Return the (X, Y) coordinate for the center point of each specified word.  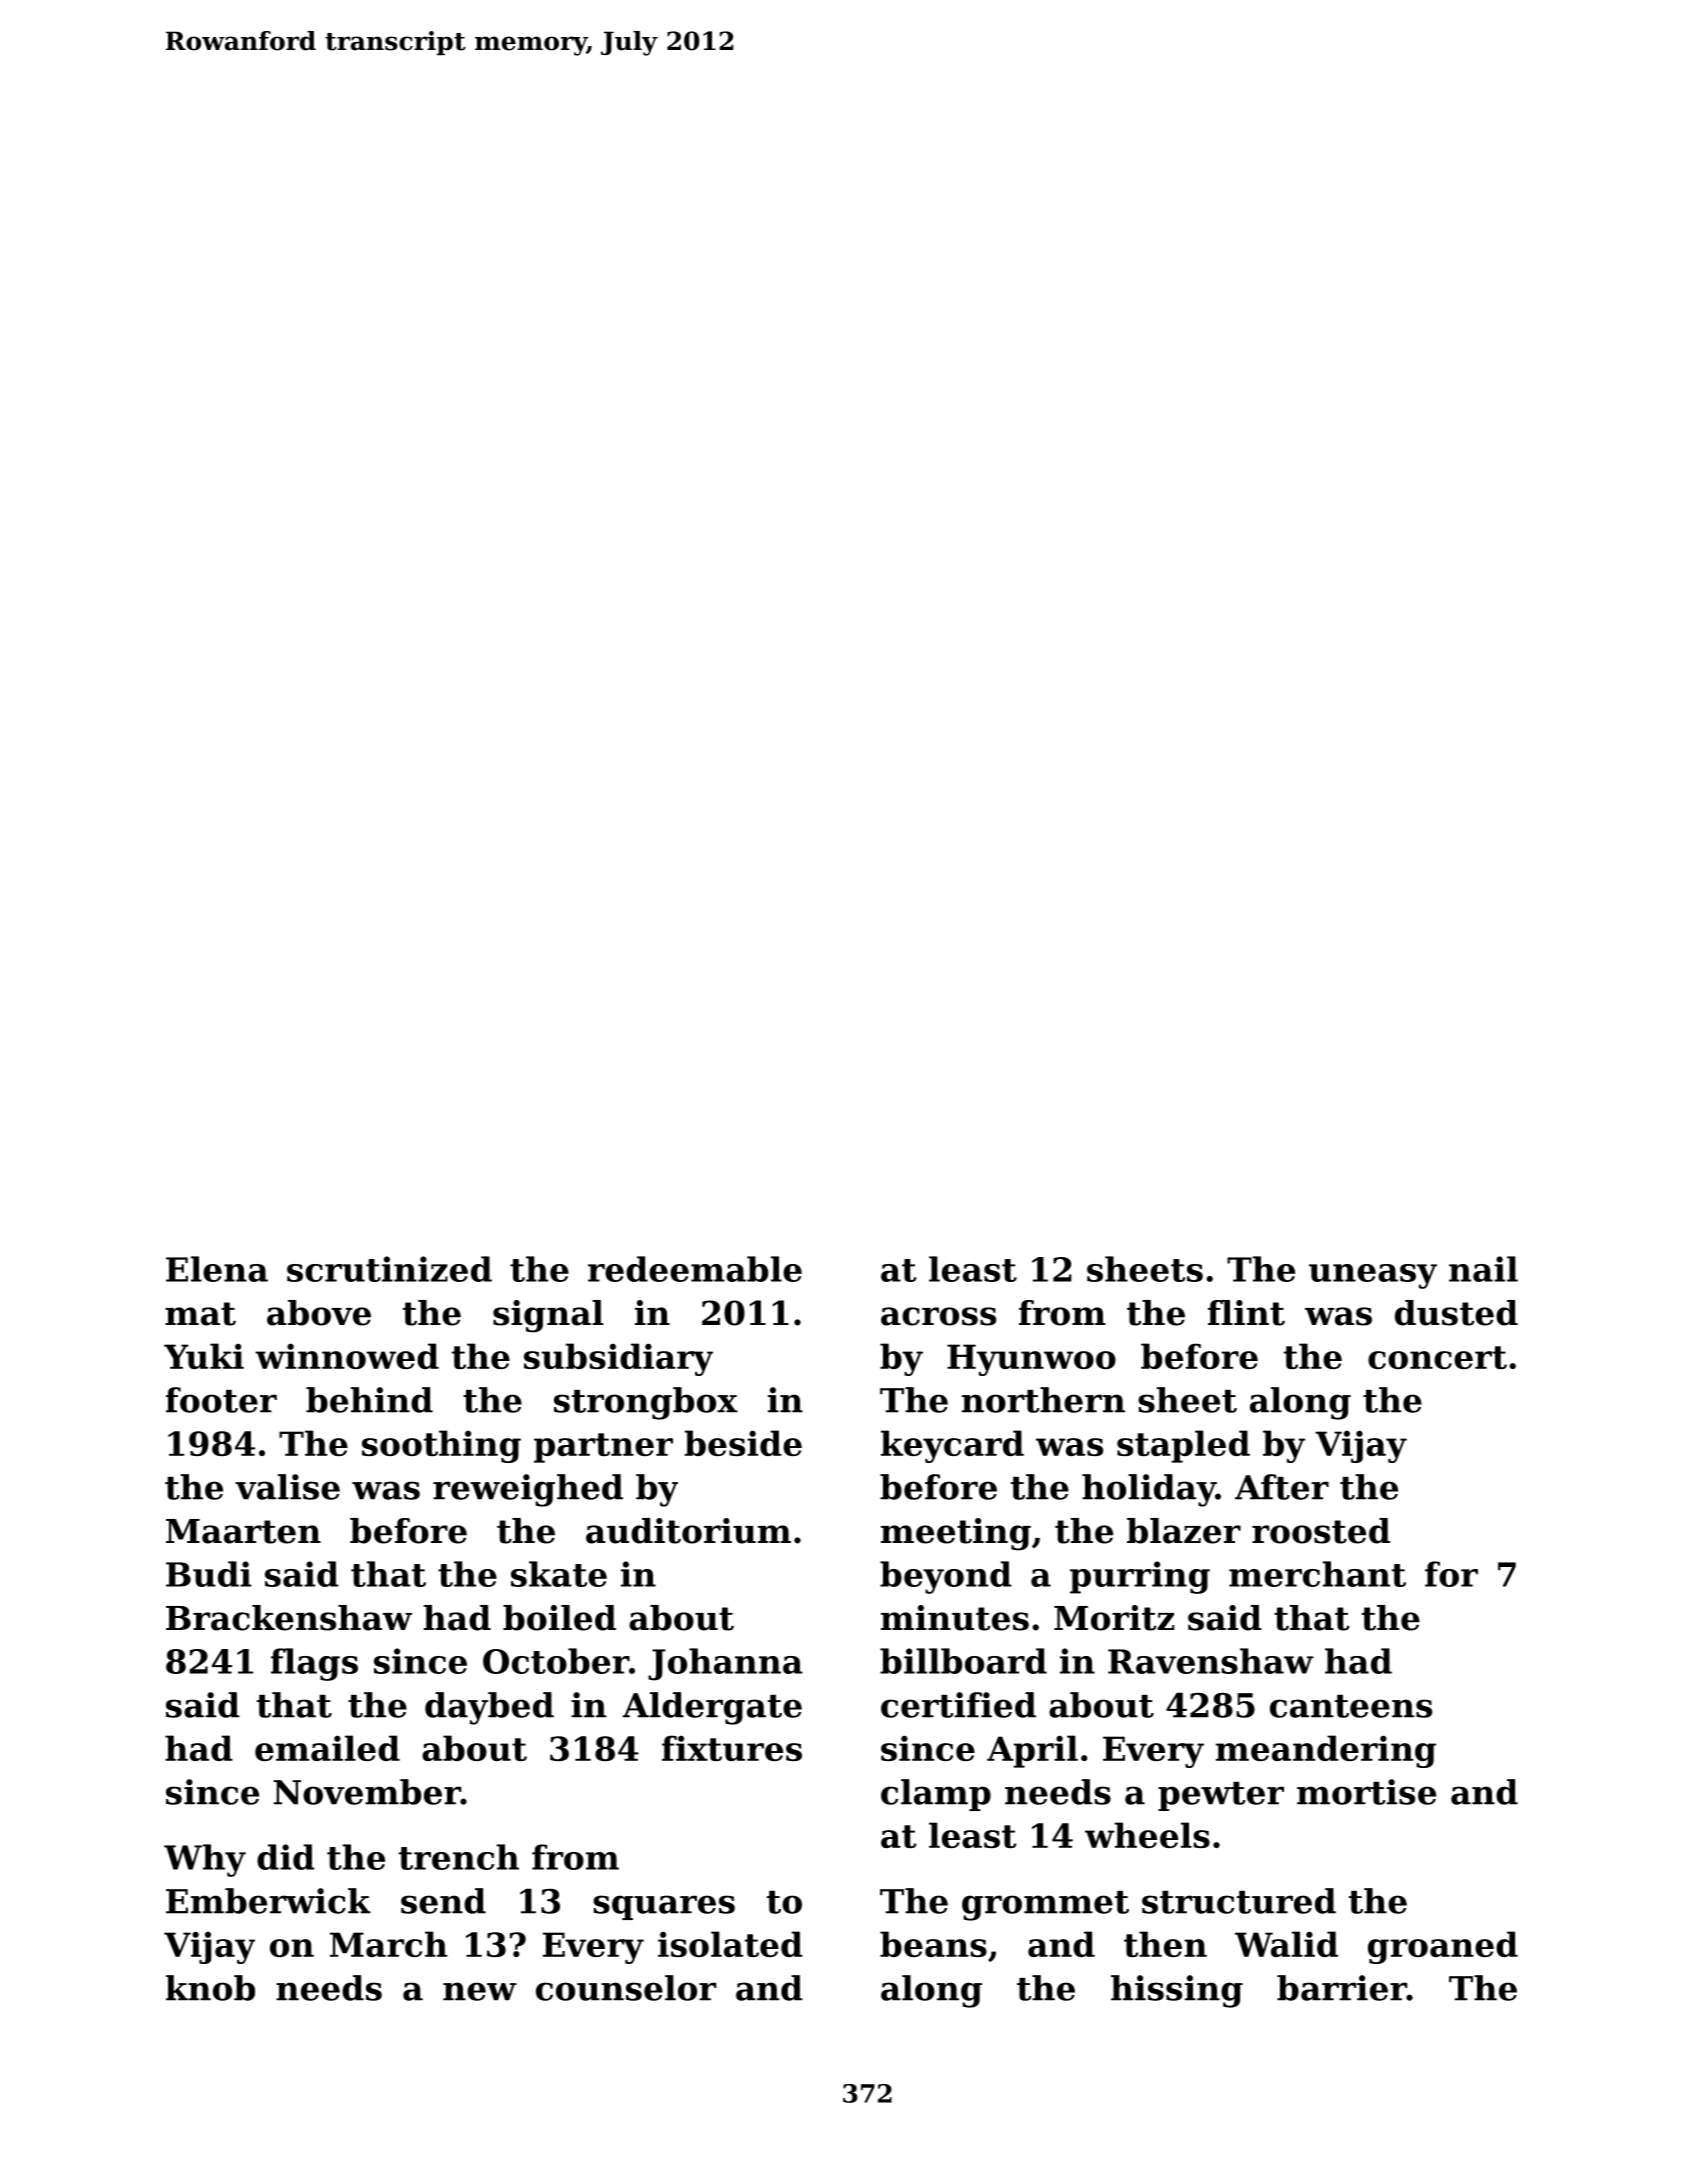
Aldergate (712, 1708)
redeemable (695, 1269)
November (367, 1792)
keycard (952, 1446)
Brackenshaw (289, 1618)
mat (200, 1314)
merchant (1317, 1574)
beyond (946, 1577)
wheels (1147, 1835)
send (443, 1901)
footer (221, 1400)
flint (1246, 1313)
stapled (1183, 1446)
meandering (1326, 1751)
